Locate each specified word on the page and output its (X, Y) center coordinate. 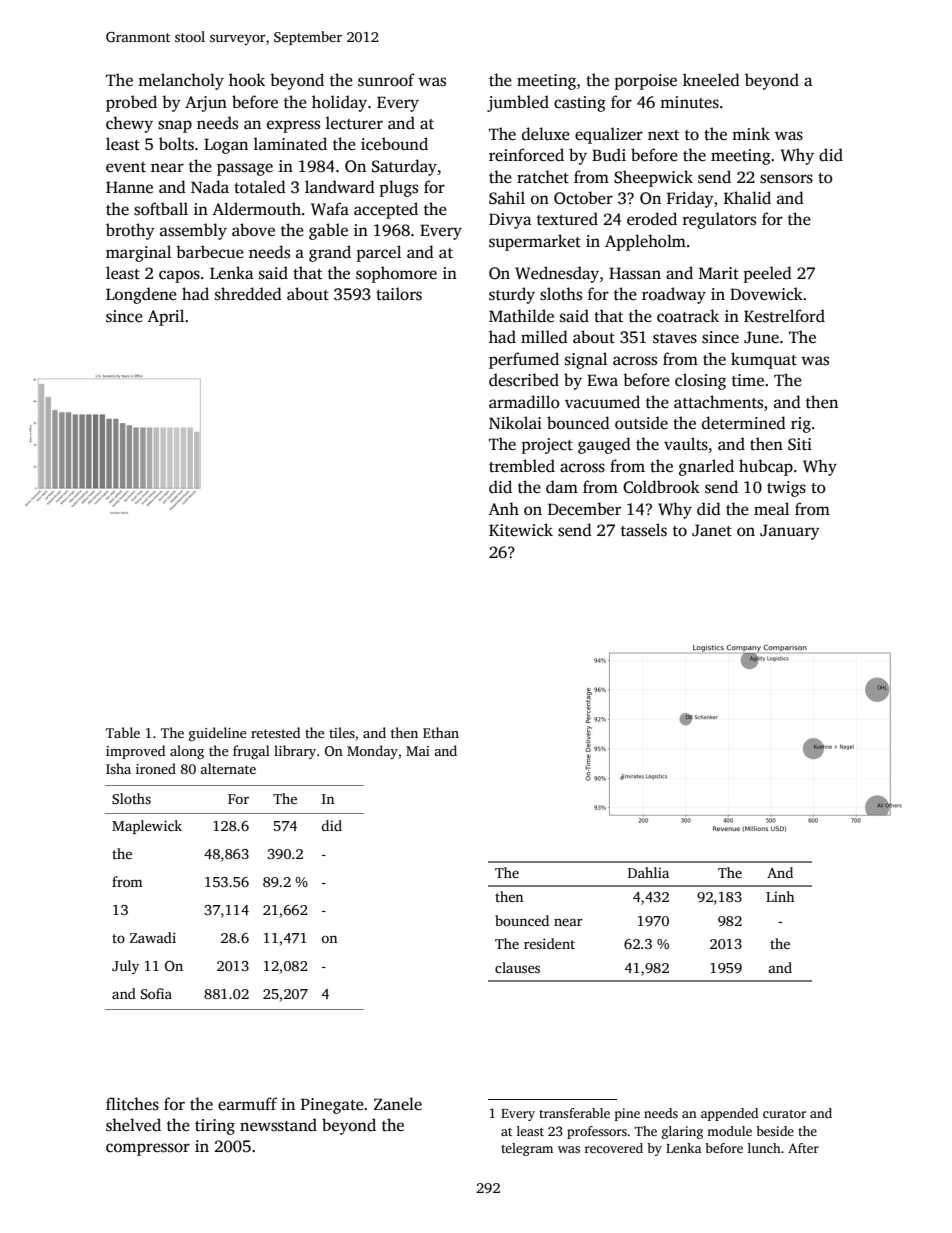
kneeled (711, 80)
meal (771, 509)
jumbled (518, 103)
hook (247, 79)
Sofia (156, 993)
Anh (503, 508)
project (547, 446)
